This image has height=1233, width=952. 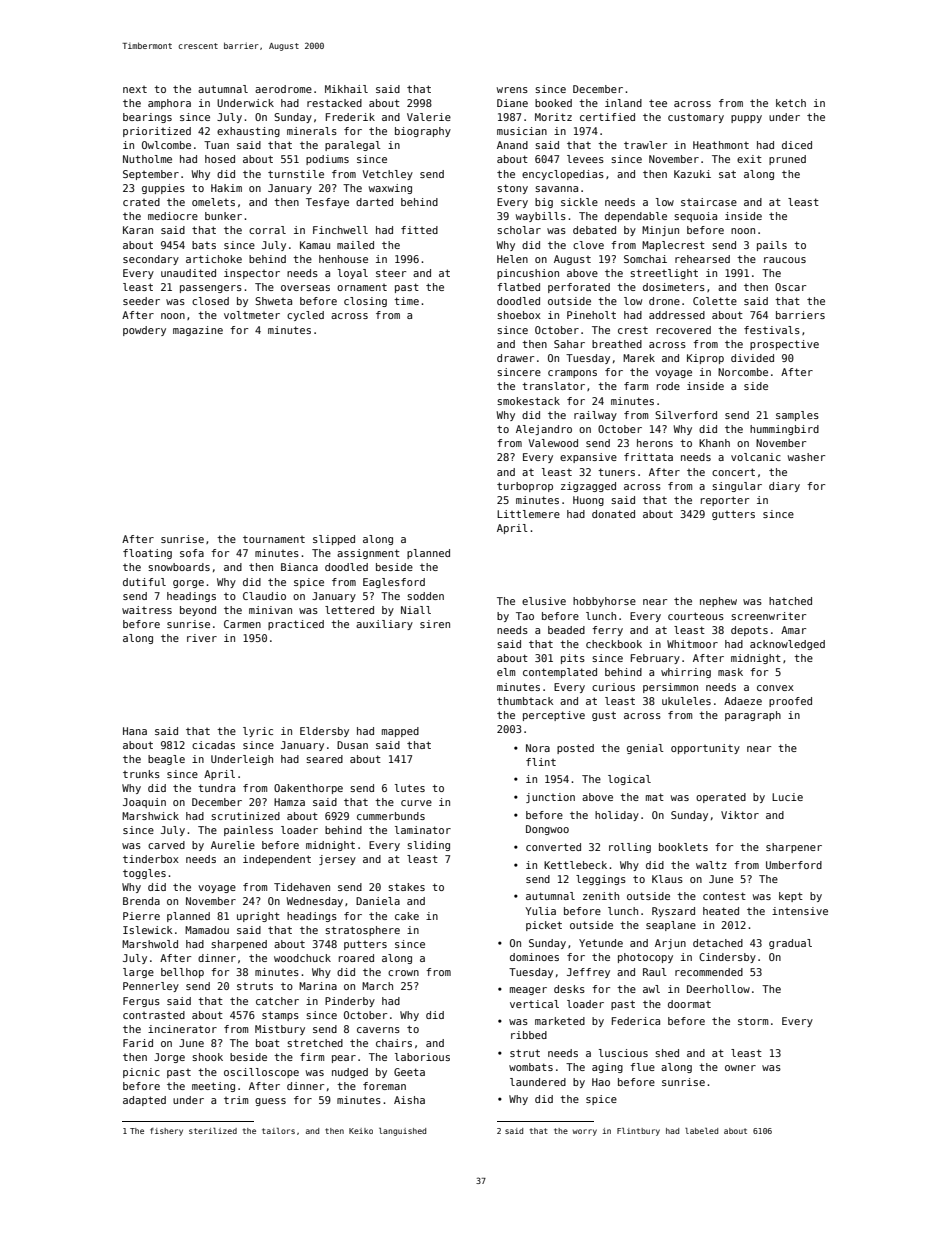 What do you see at coordinates (512, 259) in the image?
I see `Helen` at bounding box center [512, 259].
